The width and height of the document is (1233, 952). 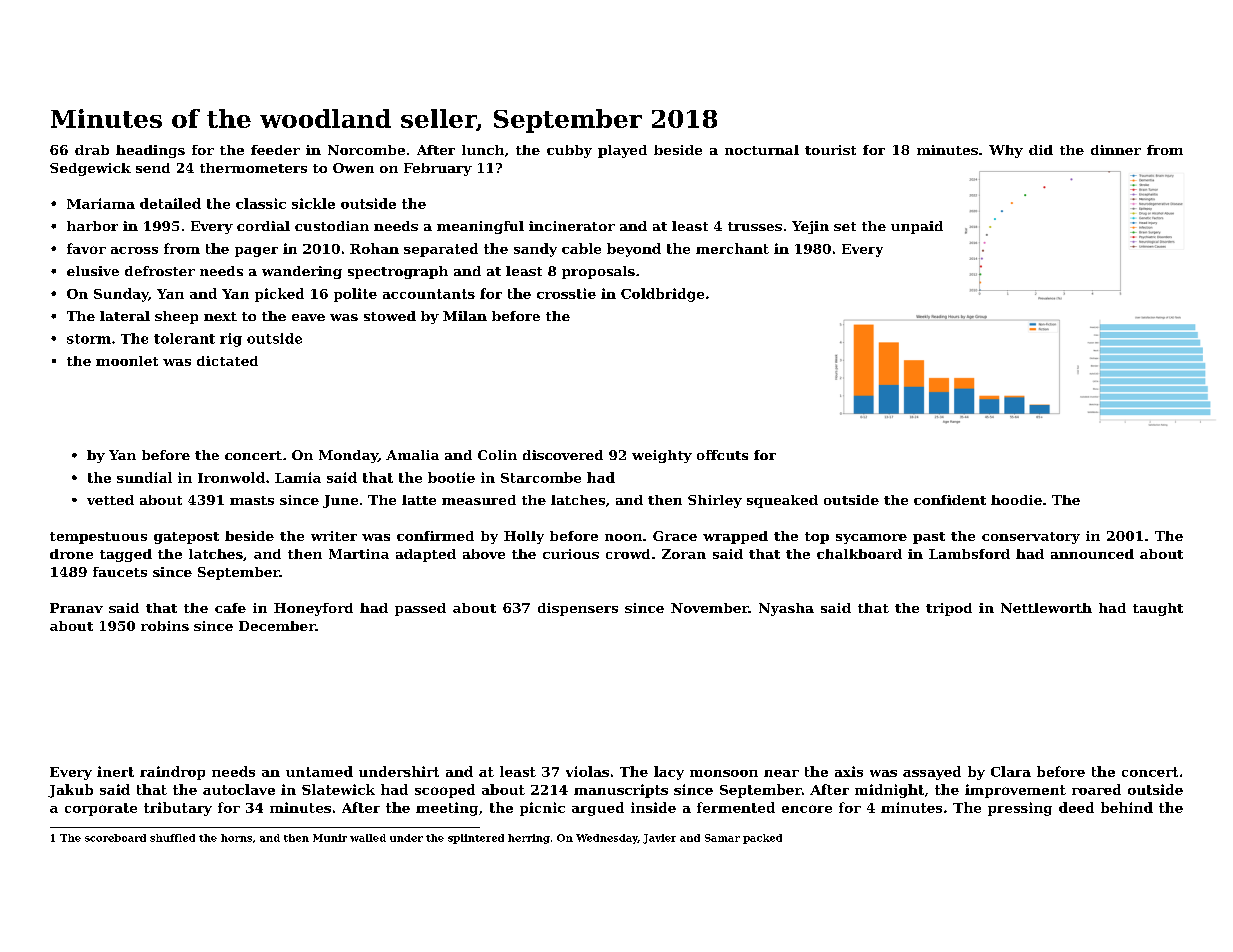 What do you see at coordinates (1046, 608) in the document?
I see `Nettleworth` at bounding box center [1046, 608].
